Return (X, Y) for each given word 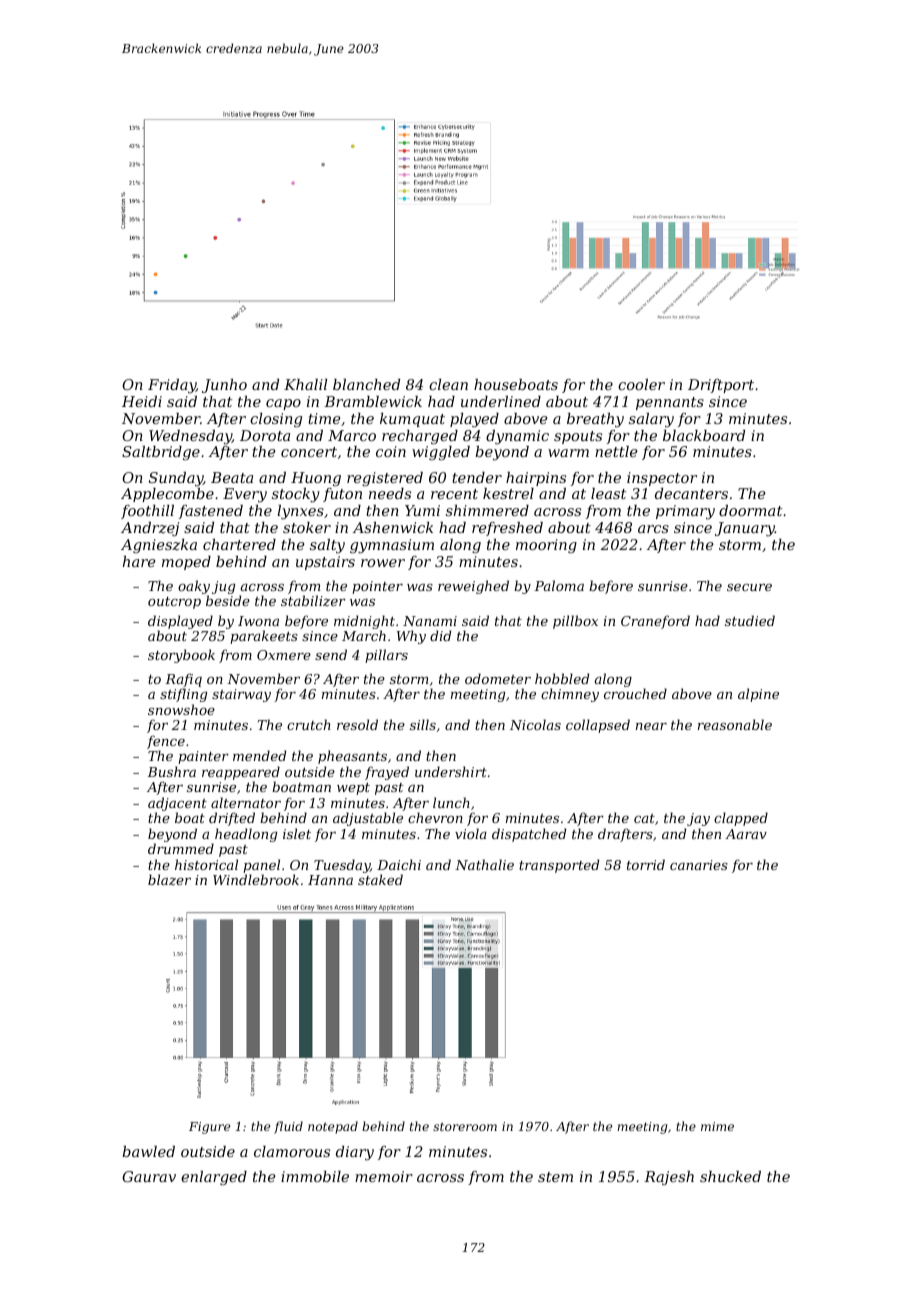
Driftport (721, 386)
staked (380, 879)
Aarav (746, 834)
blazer (169, 880)
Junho (224, 386)
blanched (366, 384)
